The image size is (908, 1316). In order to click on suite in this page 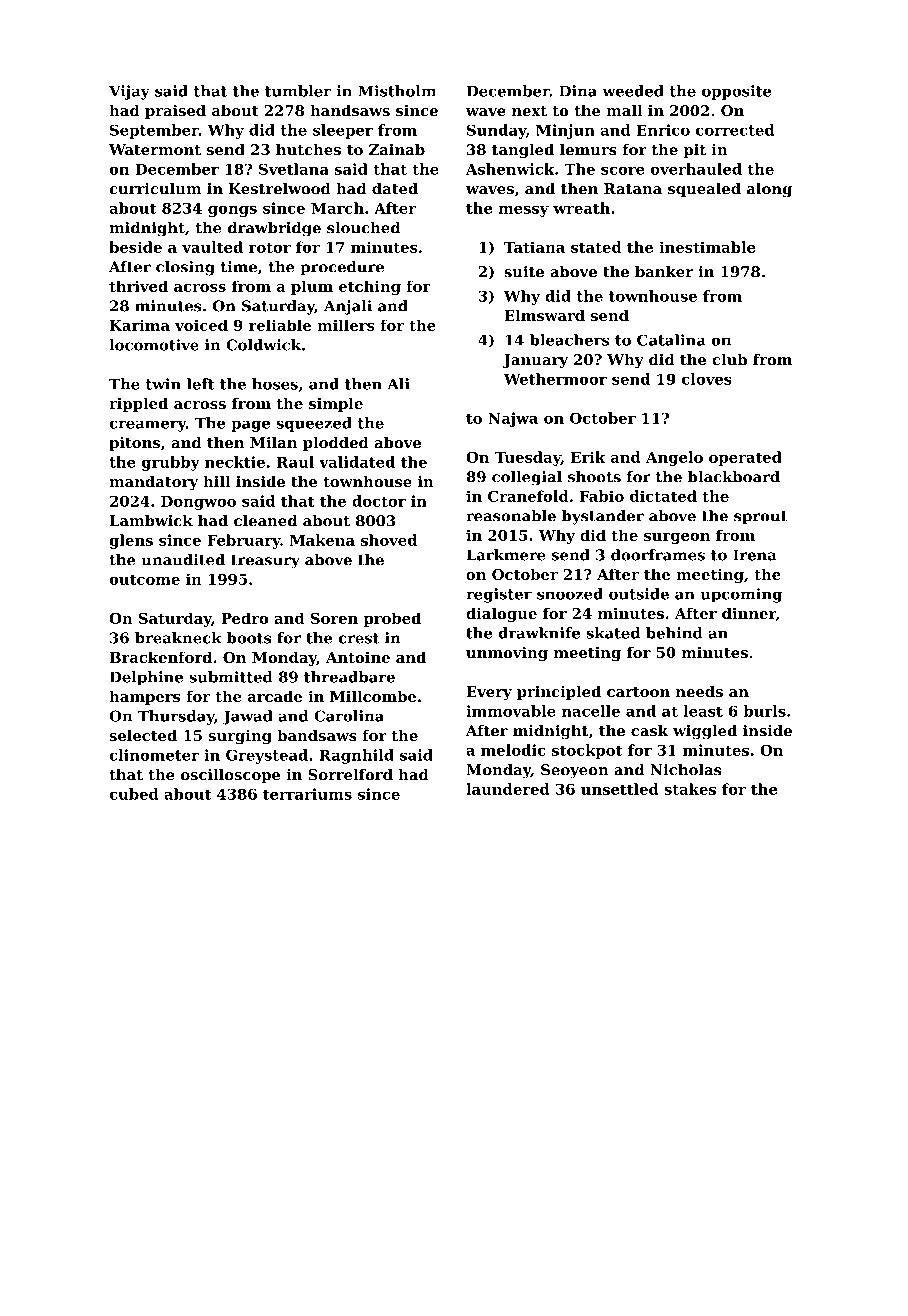, I will do `click(524, 272)`.
